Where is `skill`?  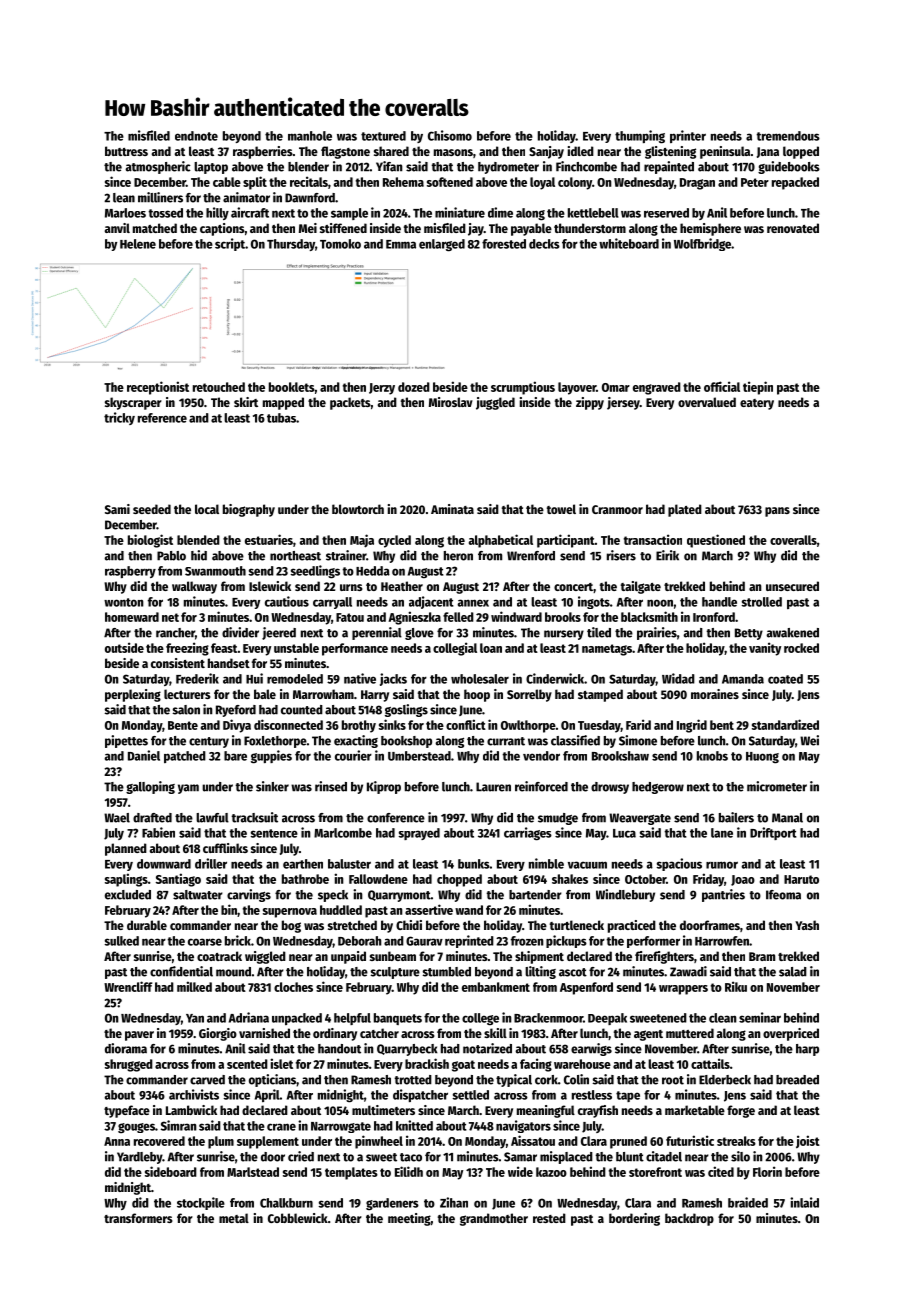 skill is located at coordinates (495, 1033).
